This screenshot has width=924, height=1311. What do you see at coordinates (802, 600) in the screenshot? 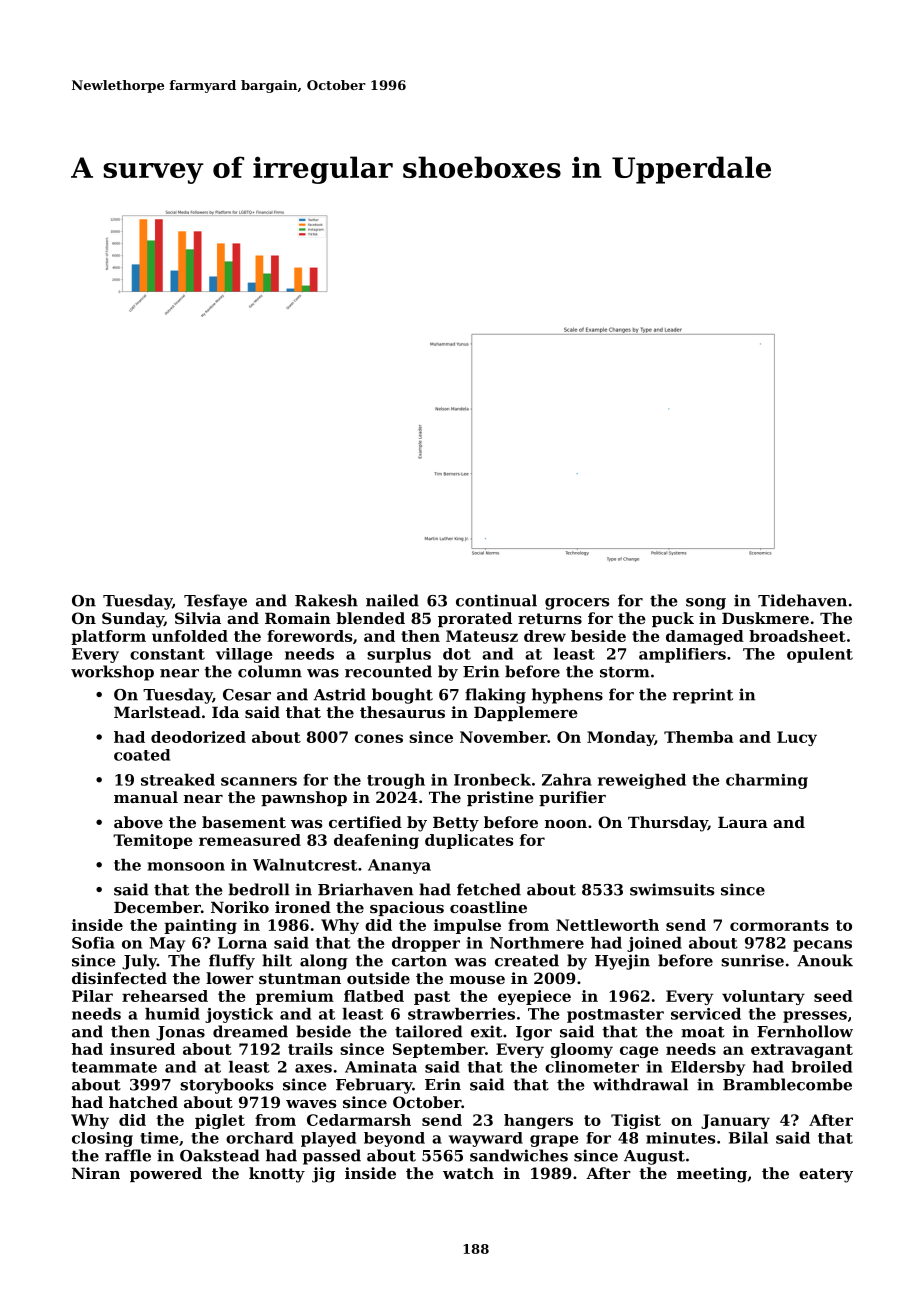
I see `Tidehaven` at bounding box center [802, 600].
